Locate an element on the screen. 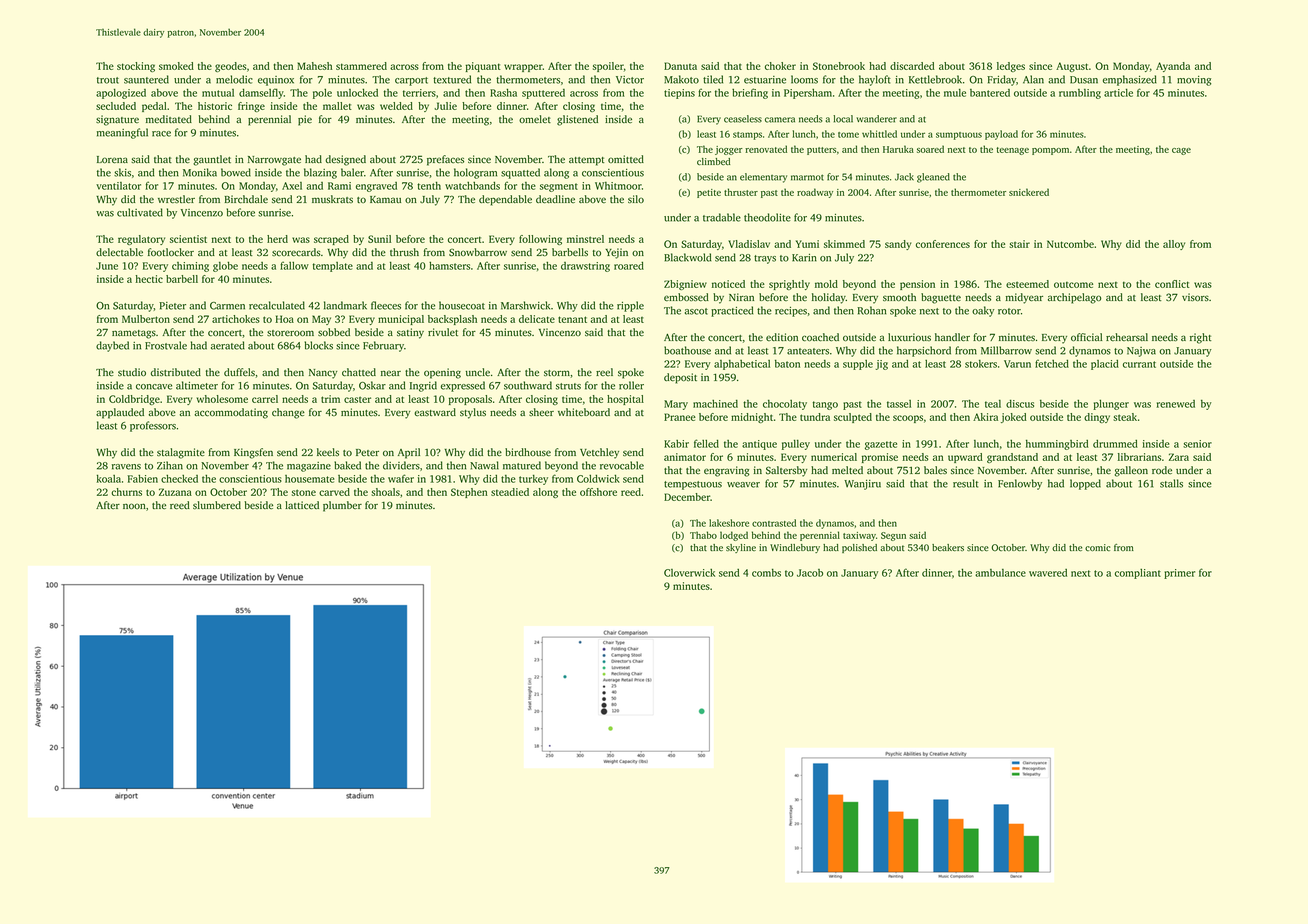 Image resolution: width=1308 pixels, height=924 pixels. engraving is located at coordinates (727, 471).
